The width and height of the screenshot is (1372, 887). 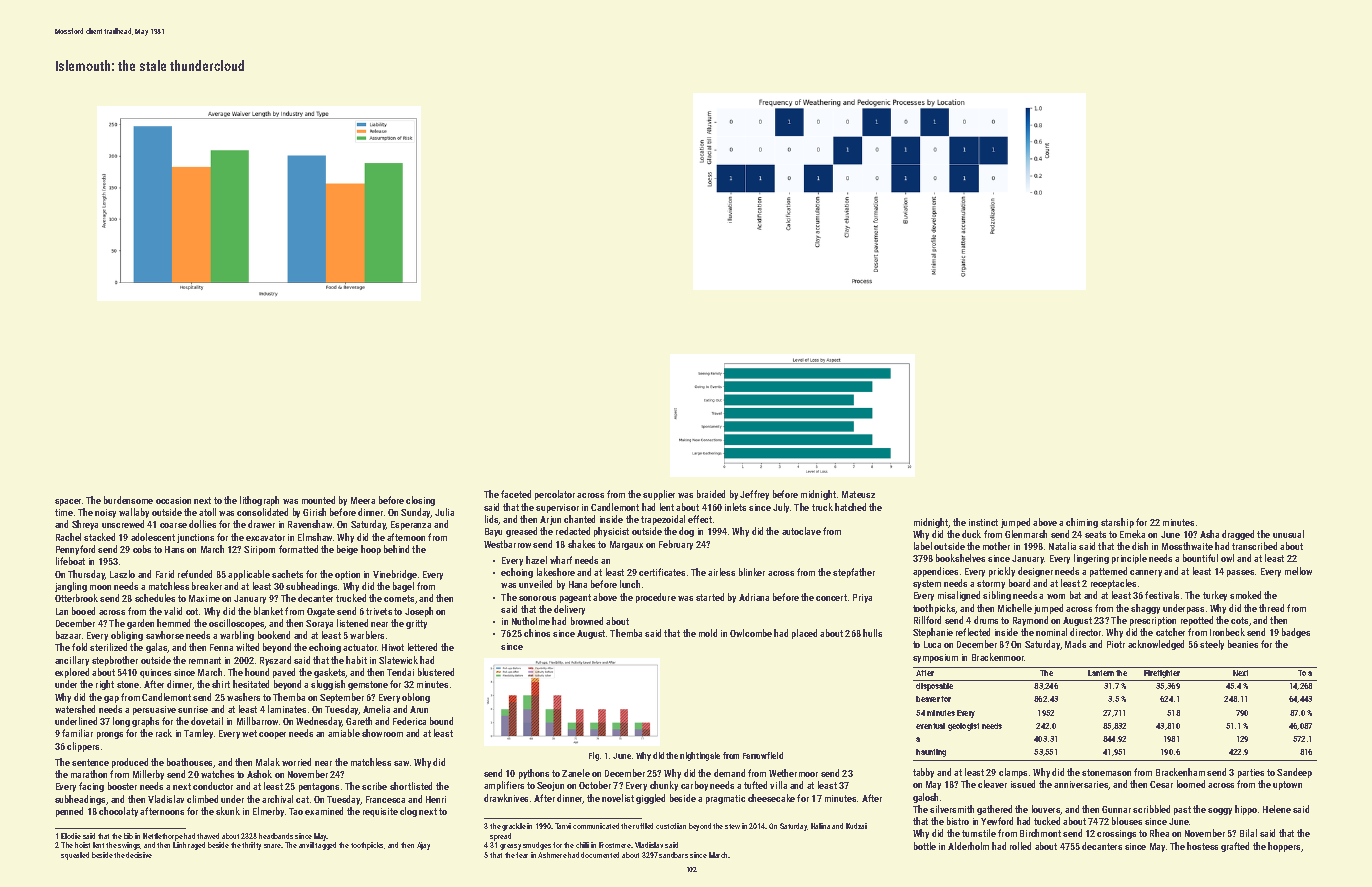 What do you see at coordinates (763, 755) in the screenshot?
I see `Farrowfield` at bounding box center [763, 755].
